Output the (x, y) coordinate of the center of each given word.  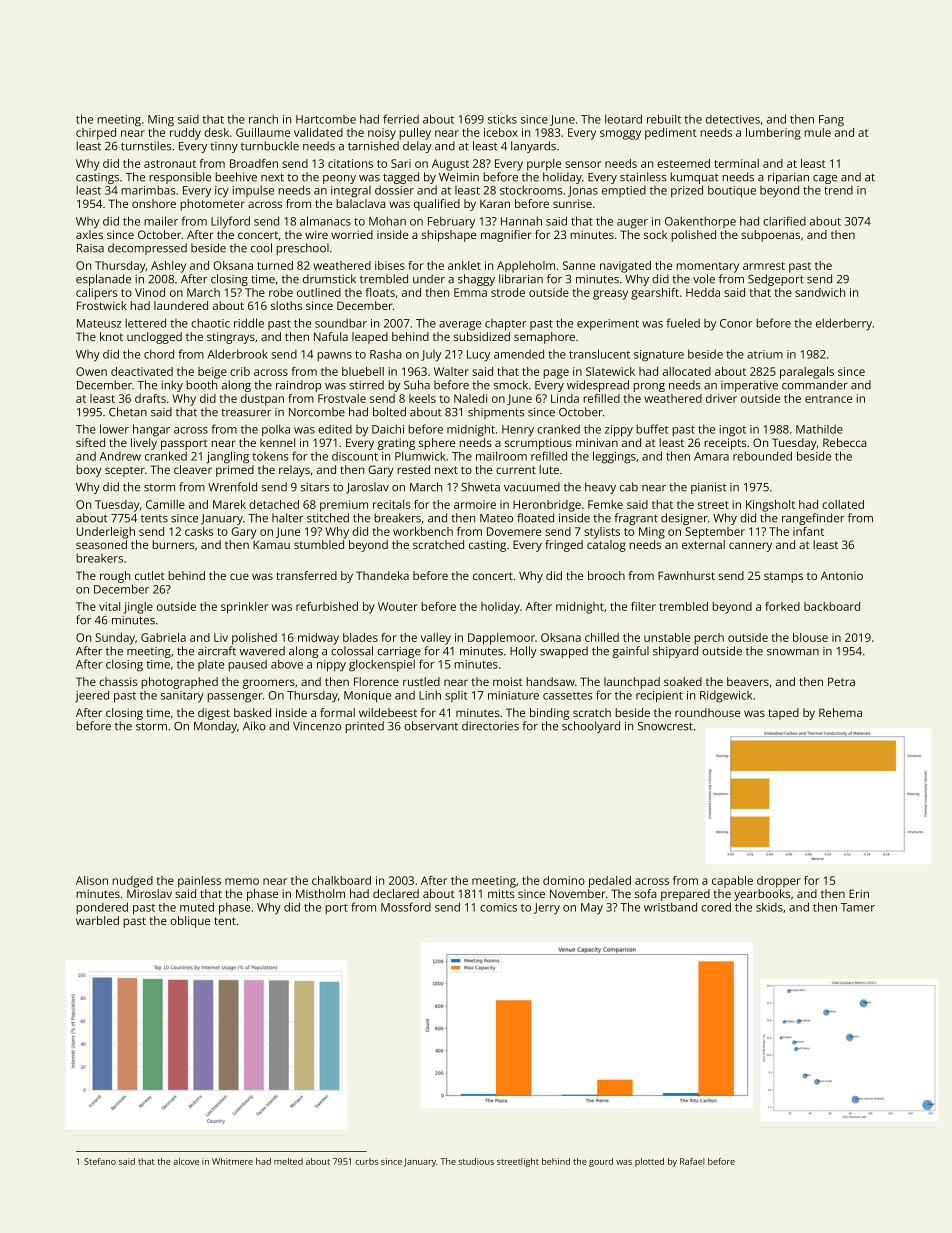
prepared (685, 895)
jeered (92, 696)
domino (564, 880)
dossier (394, 190)
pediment (671, 134)
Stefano (100, 1161)
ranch (263, 119)
